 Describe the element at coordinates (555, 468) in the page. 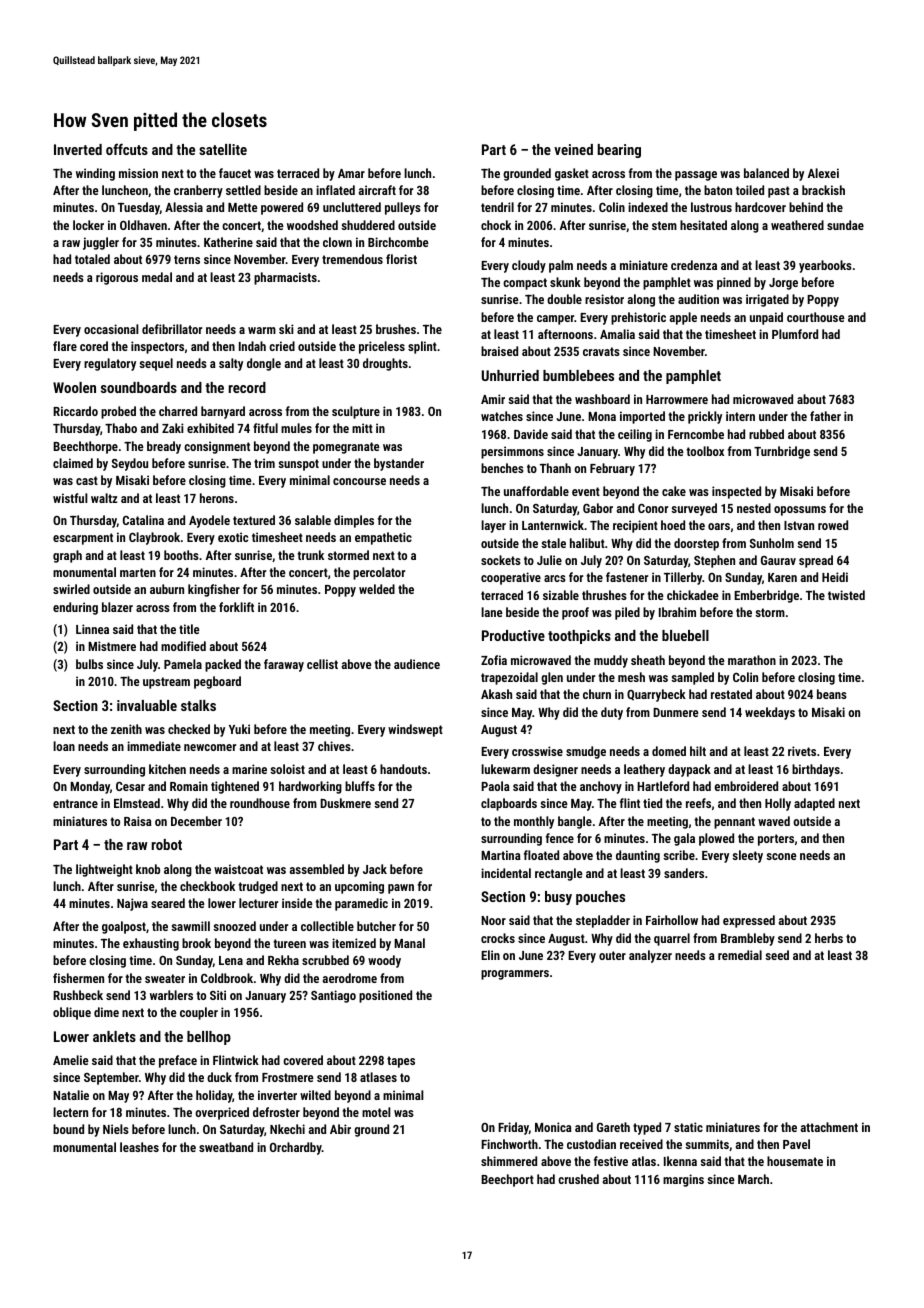

I see `Thanh` at that location.
